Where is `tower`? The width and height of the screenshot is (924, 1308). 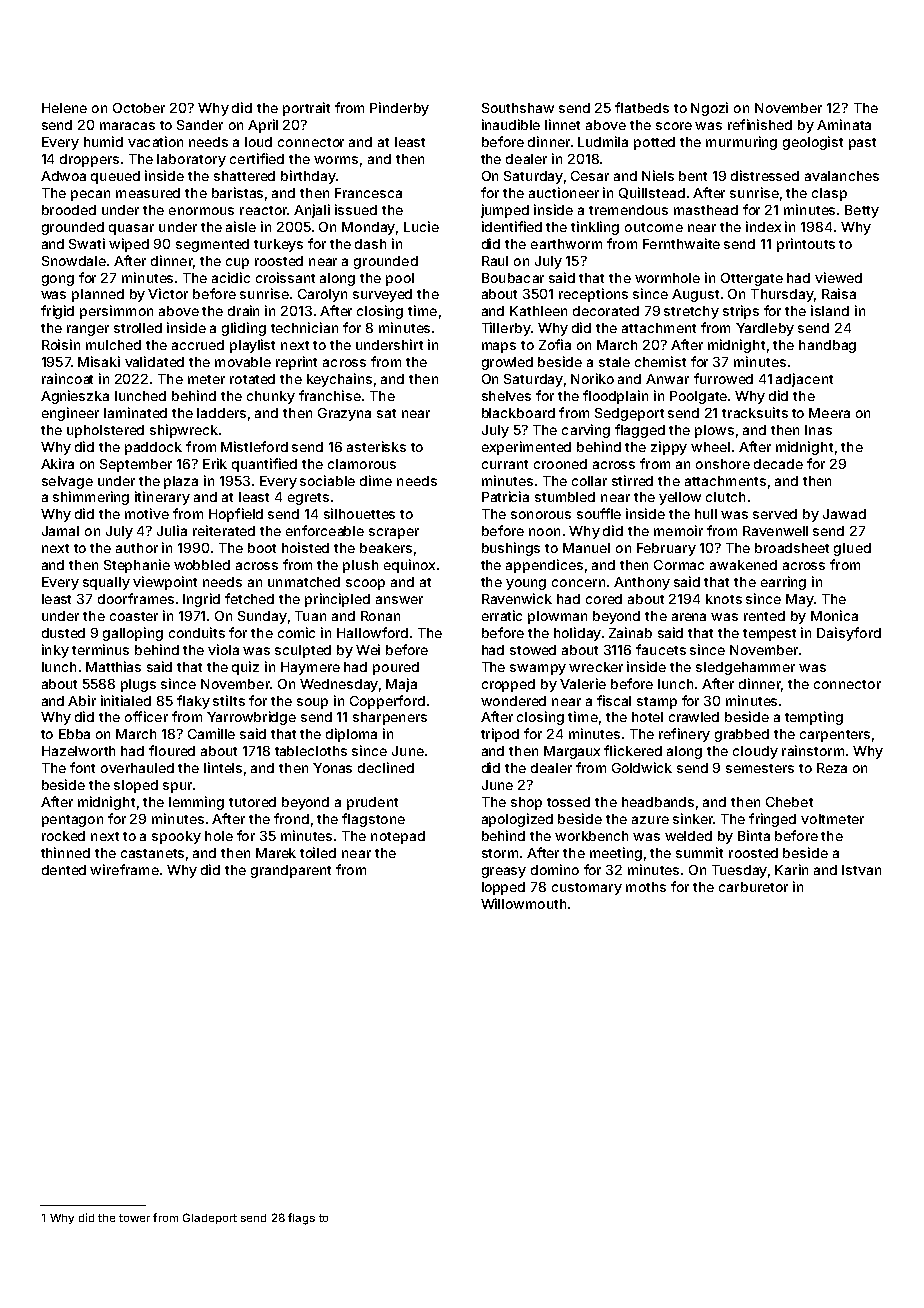
tower is located at coordinates (134, 1218).
